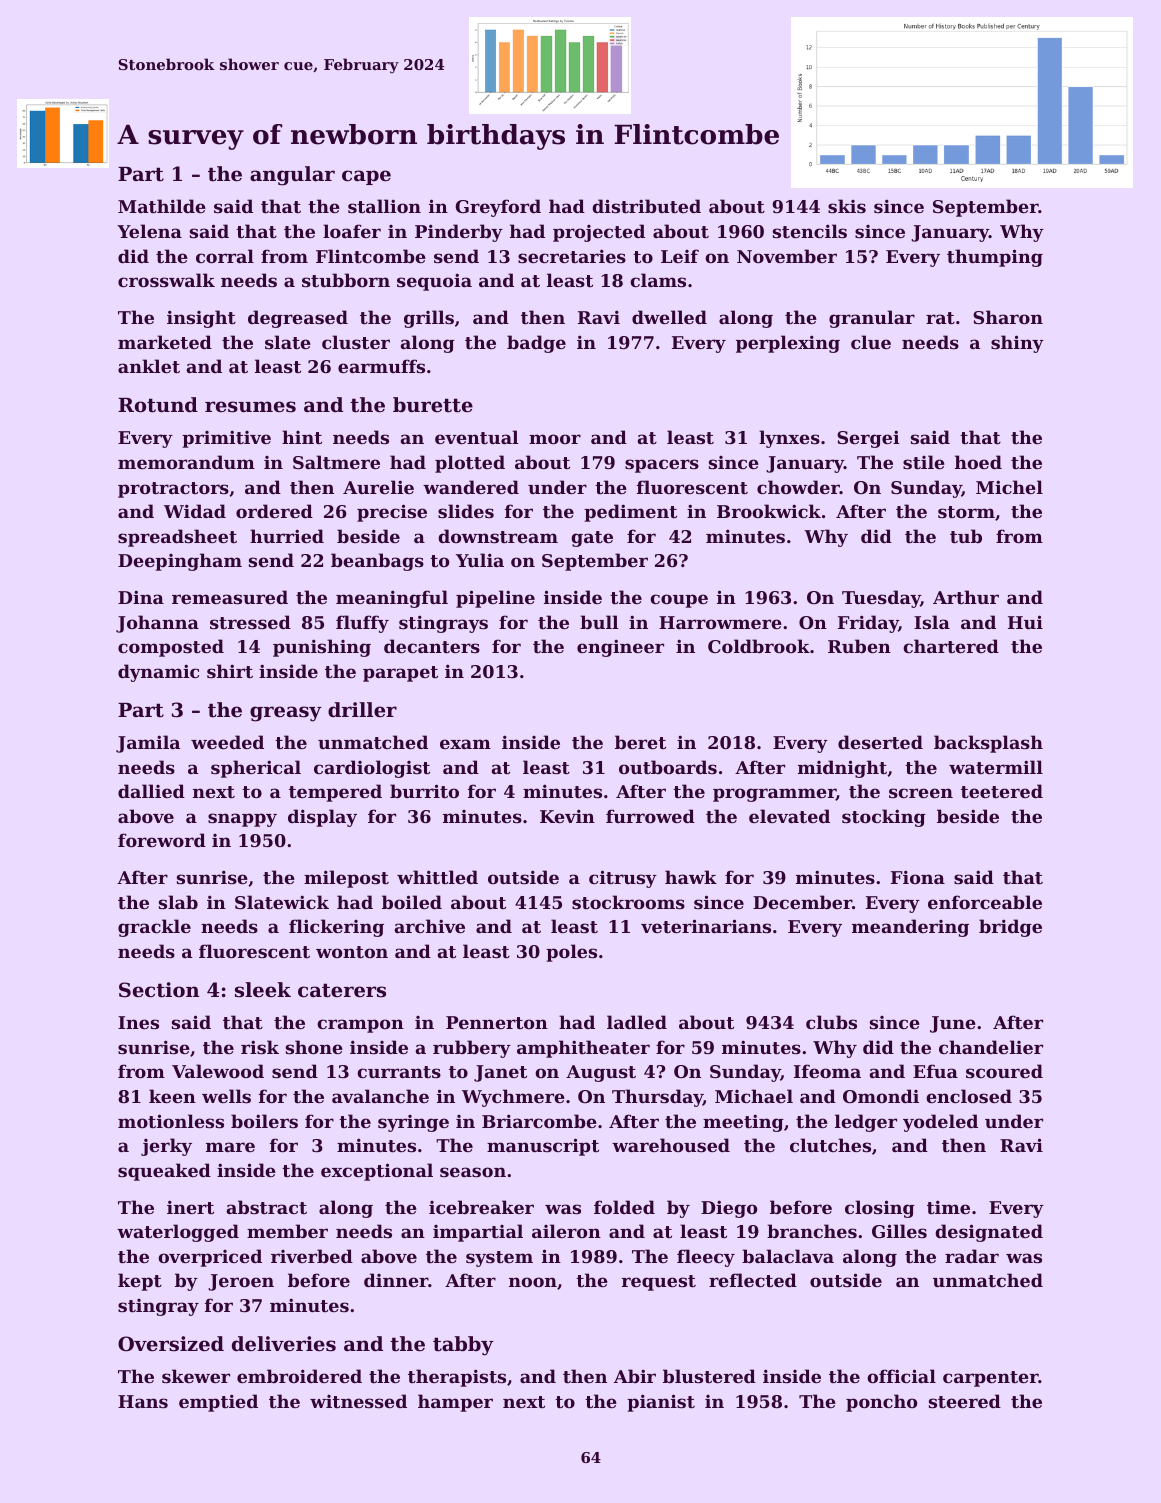  I want to click on fleecy, so click(706, 1258).
